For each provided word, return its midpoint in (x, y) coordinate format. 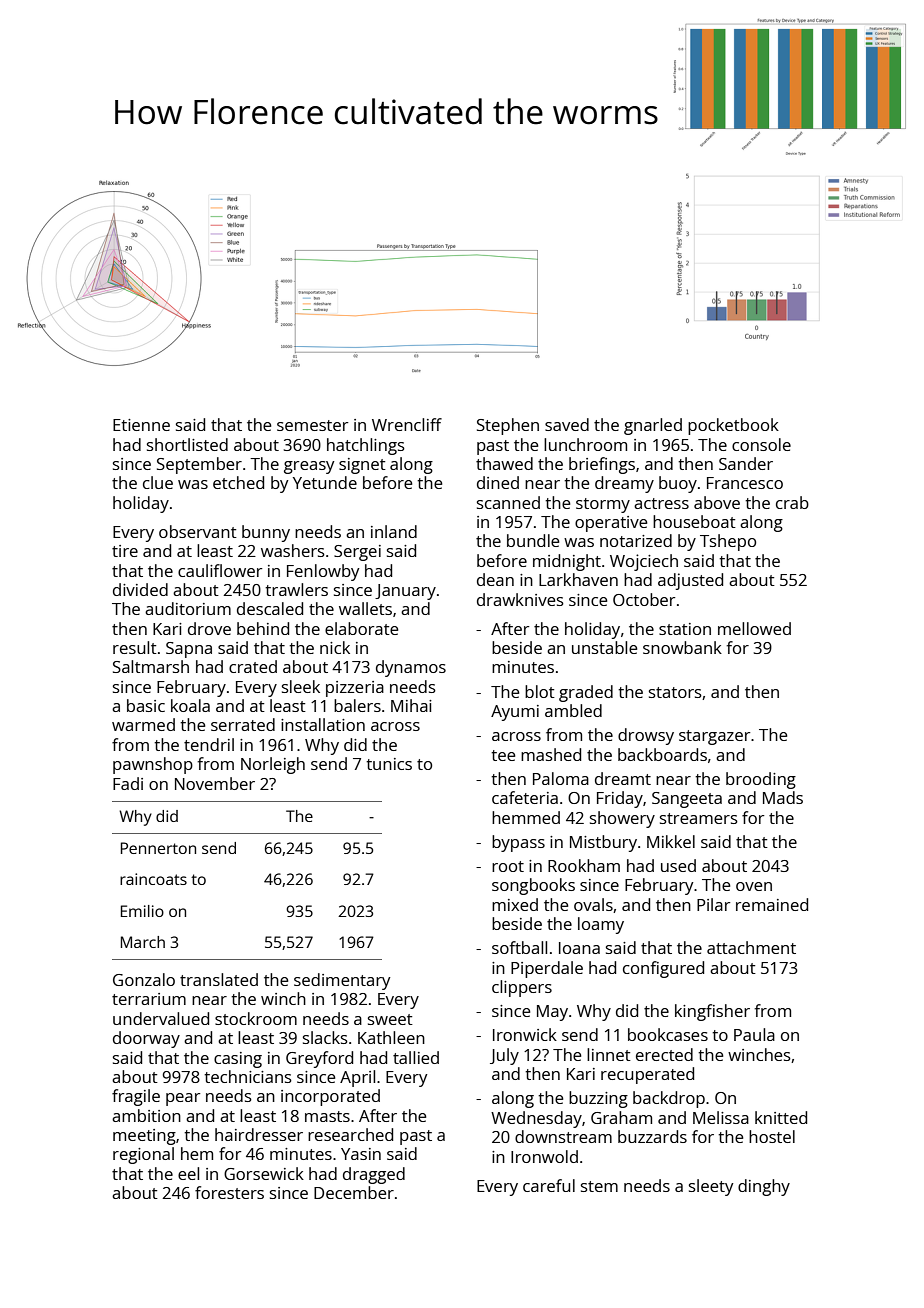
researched (350, 1134)
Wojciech (644, 562)
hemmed (526, 817)
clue (158, 482)
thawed (504, 463)
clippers (522, 988)
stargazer (714, 737)
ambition (146, 1115)
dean (495, 579)
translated (219, 979)
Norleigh (273, 765)
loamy (601, 925)
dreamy (624, 484)
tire (125, 551)
